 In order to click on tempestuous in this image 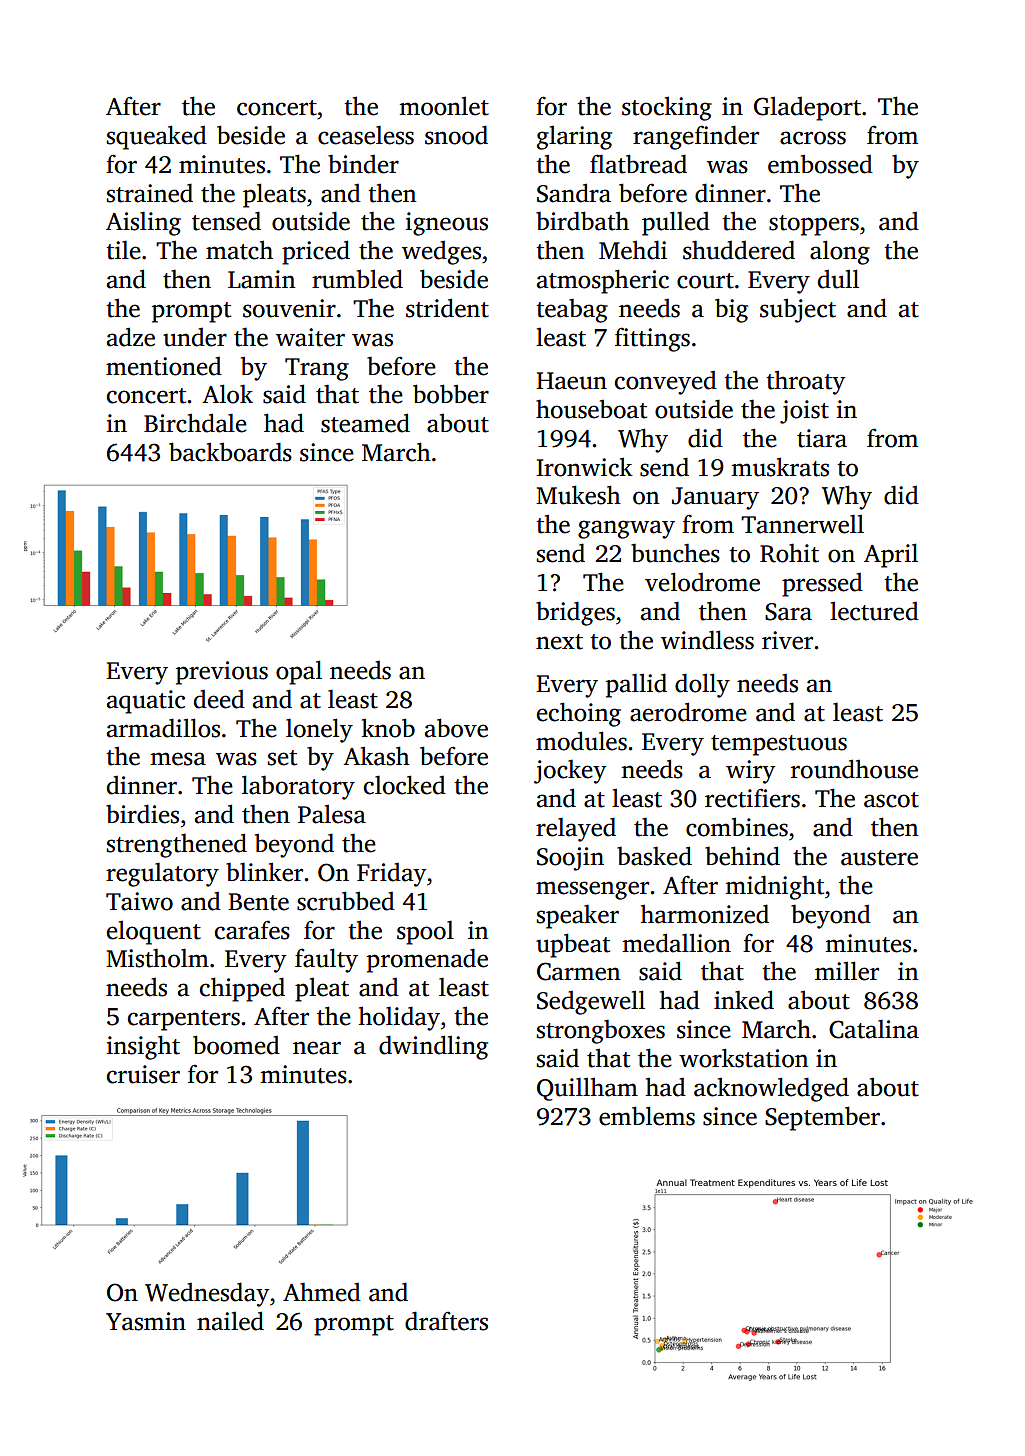, I will do `click(779, 745)`.
